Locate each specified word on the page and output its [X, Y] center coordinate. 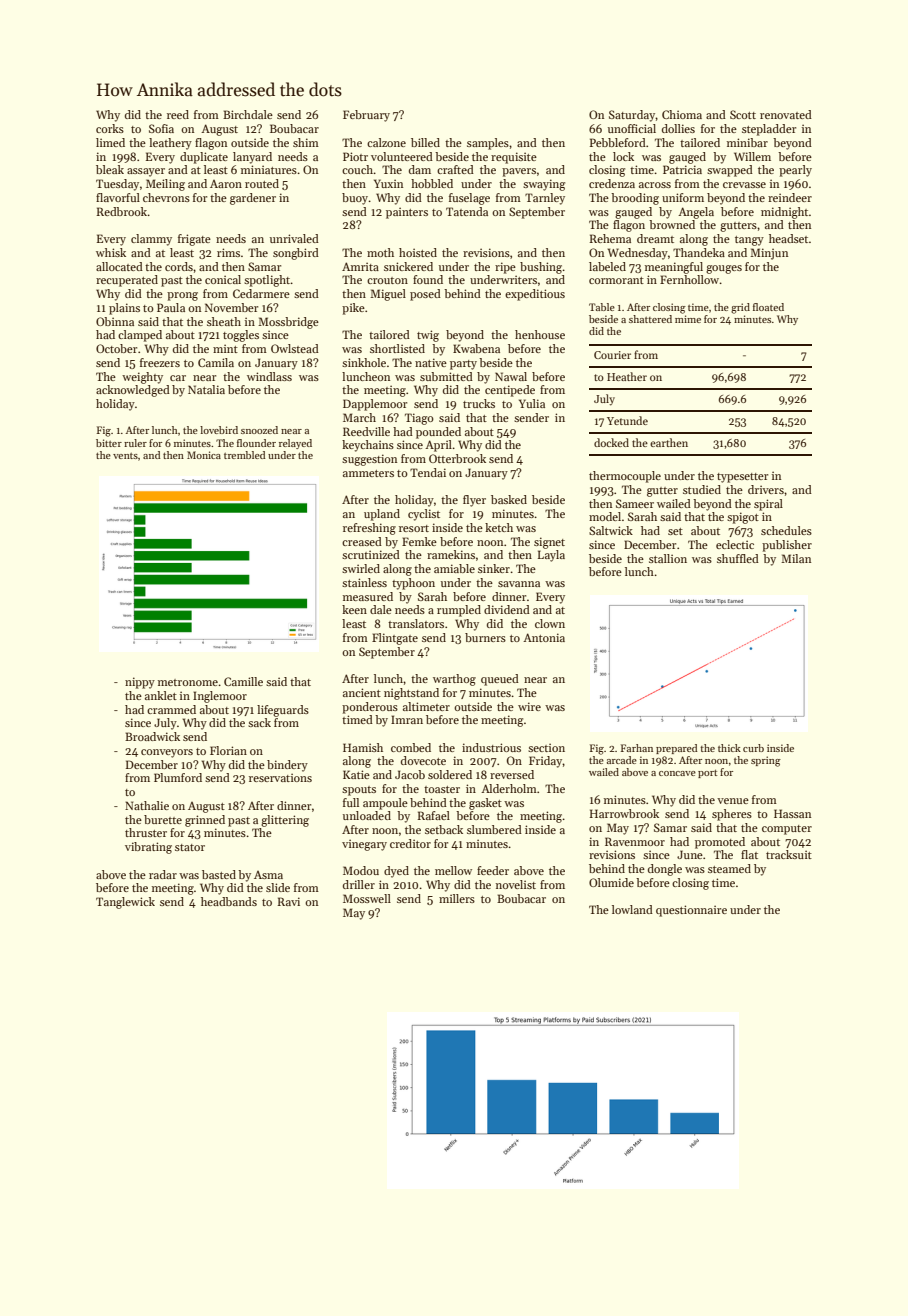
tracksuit [789, 854]
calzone [386, 142]
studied [702, 489]
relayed [295, 444]
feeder [493, 870]
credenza [612, 183]
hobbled [432, 183]
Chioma [682, 114]
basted [219, 874]
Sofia [161, 128]
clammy [151, 240]
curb [753, 748]
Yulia [532, 403]
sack [259, 722]
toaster [442, 789]
